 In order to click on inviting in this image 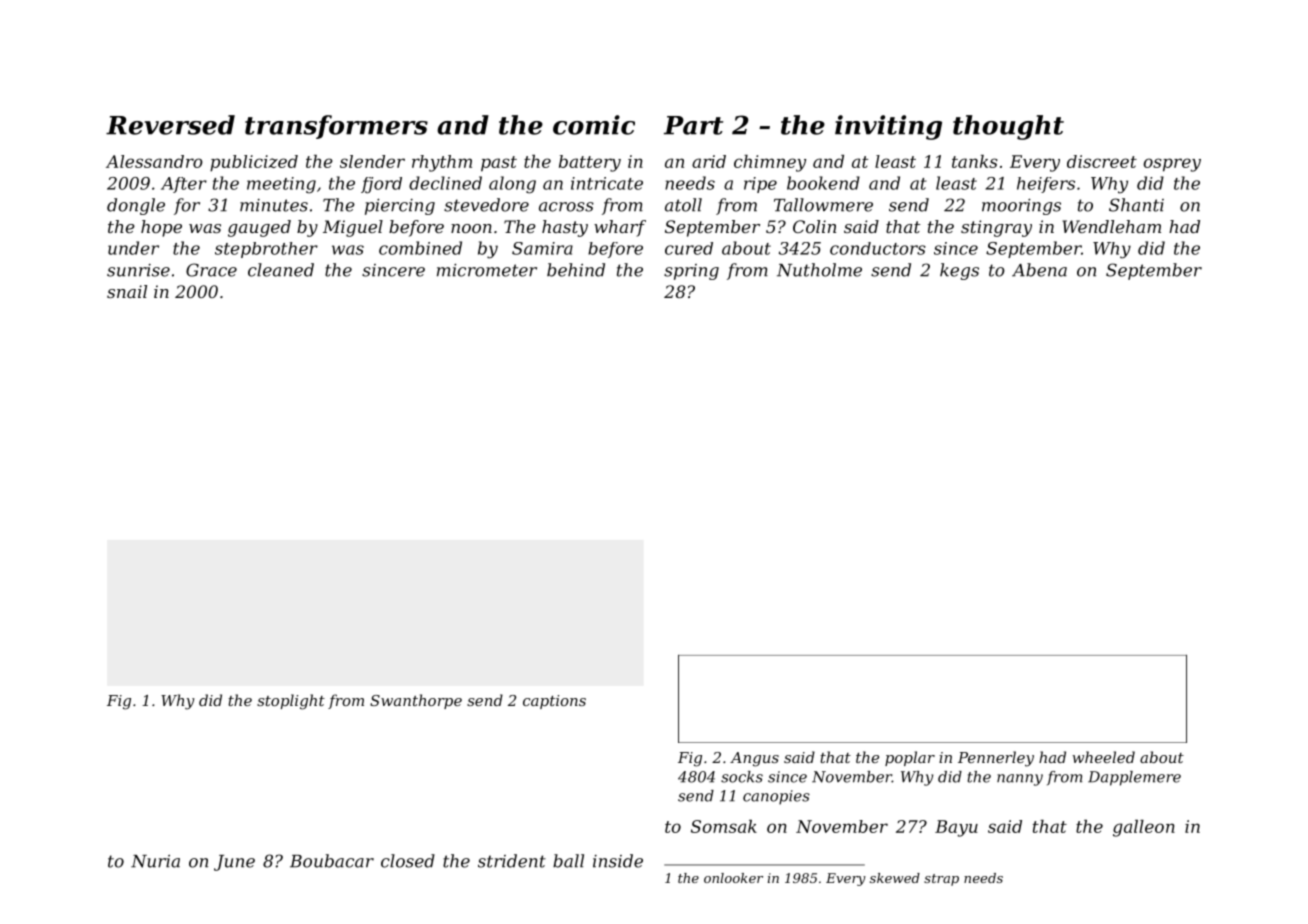, I will do `click(888, 127)`.
